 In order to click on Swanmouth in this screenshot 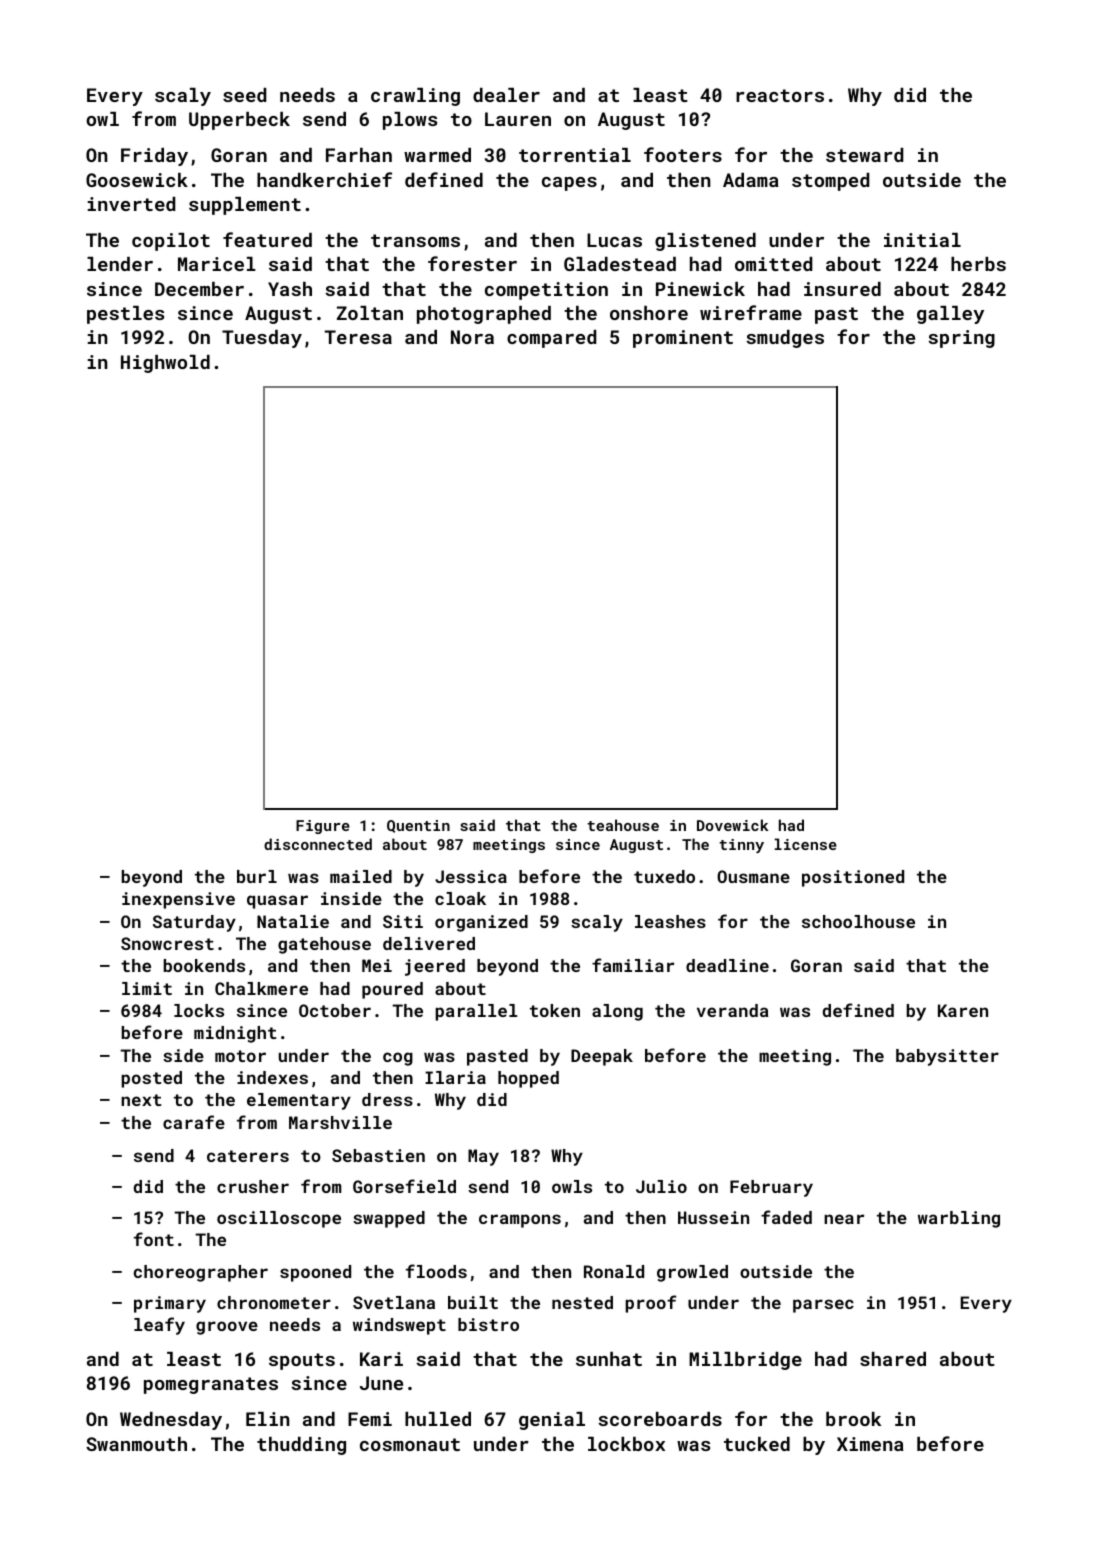, I will do `click(136, 1444)`.
